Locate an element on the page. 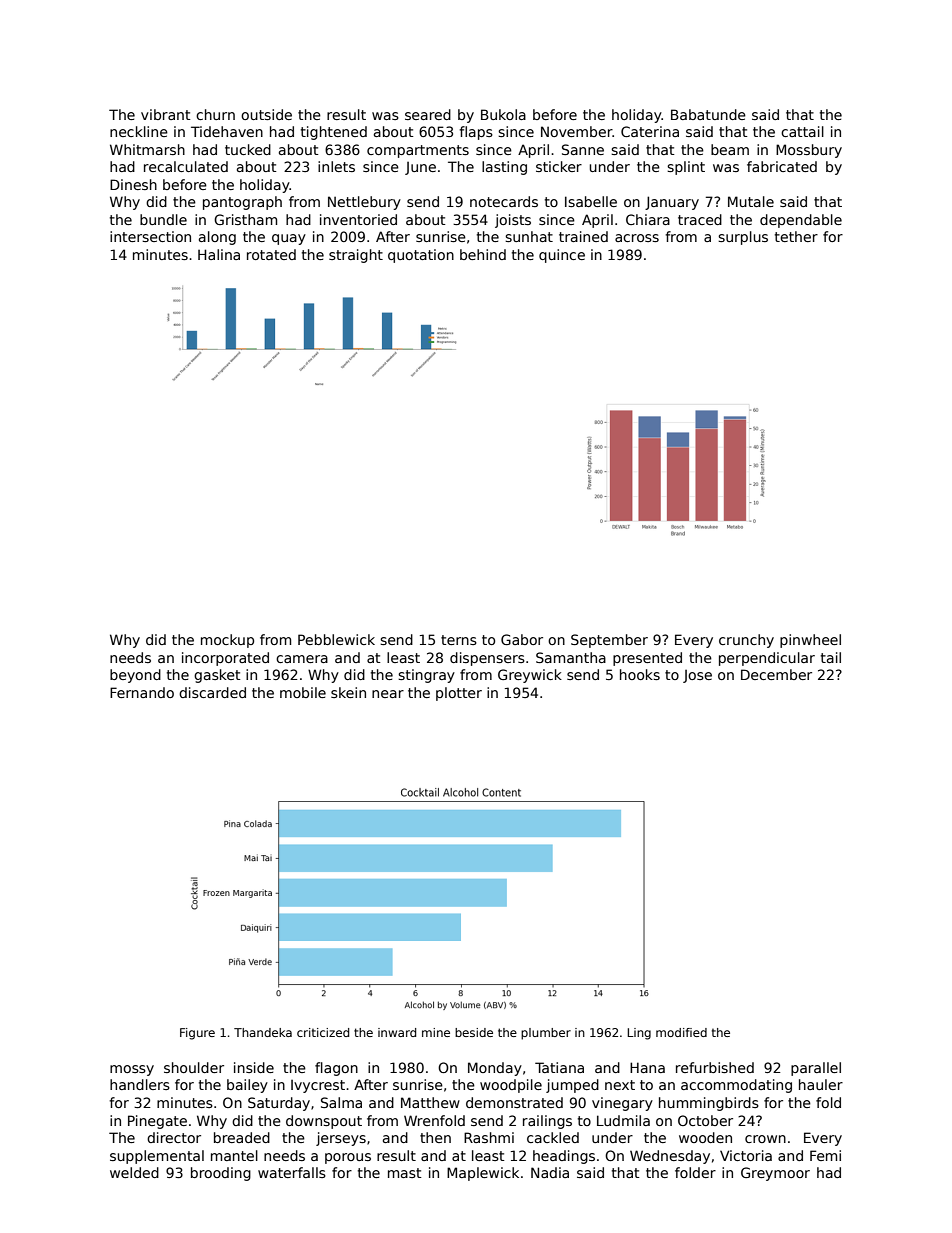 The width and height of the image is (952, 1233). Greywick is located at coordinates (530, 676).
